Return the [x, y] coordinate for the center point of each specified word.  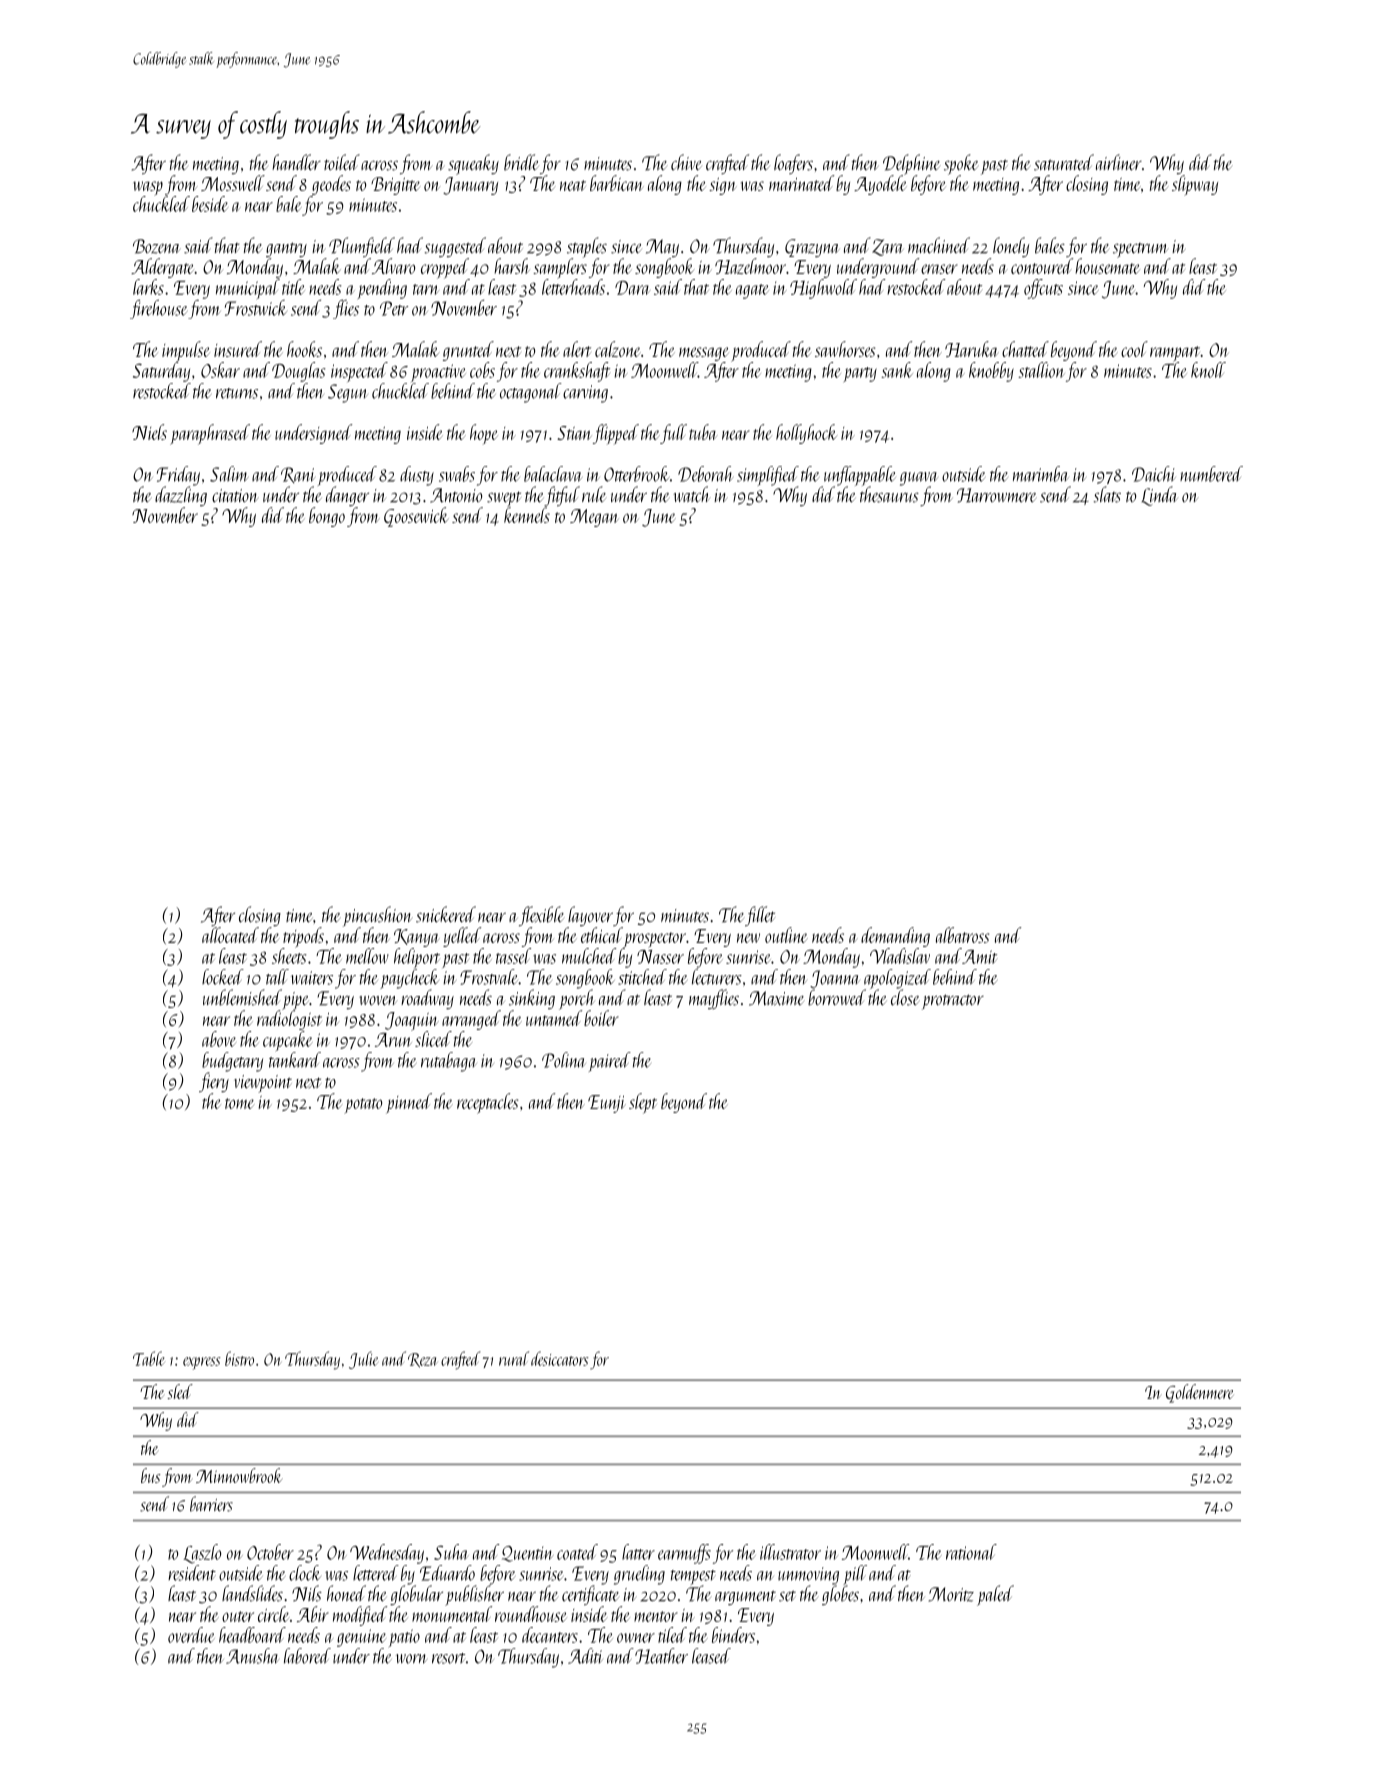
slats [1107, 494]
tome [239, 1103]
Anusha [252, 1656]
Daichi [1154, 474]
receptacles [487, 1103]
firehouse [158, 309]
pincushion [378, 916]
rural [514, 1358]
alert [577, 349]
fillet [760, 916]
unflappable [860, 476]
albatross [962, 935]
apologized [897, 979]
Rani [298, 475]
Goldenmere [1200, 1393]
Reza [423, 1360]
